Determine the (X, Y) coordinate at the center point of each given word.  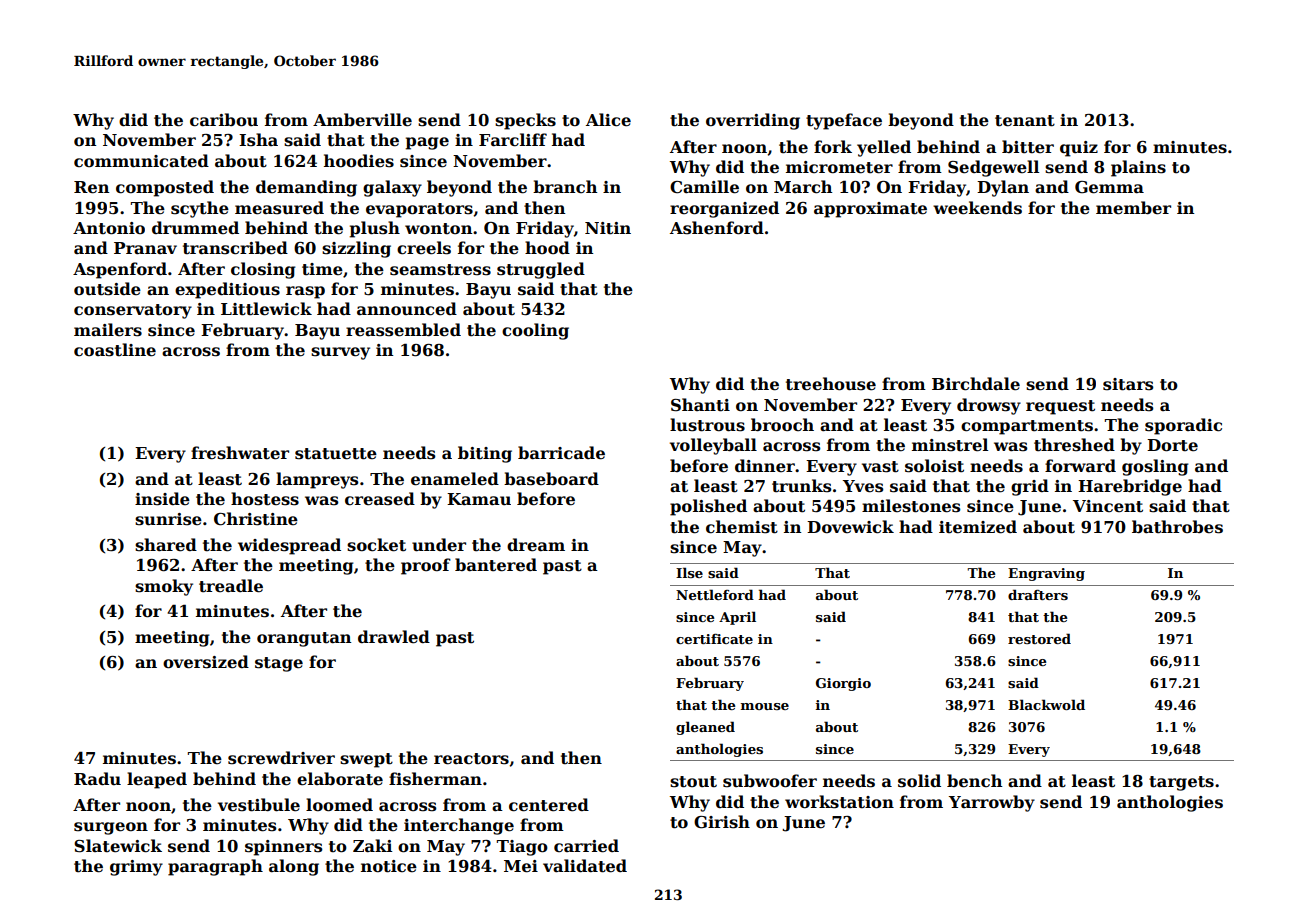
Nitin (608, 228)
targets (1181, 783)
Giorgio (843, 684)
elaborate (340, 779)
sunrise (168, 519)
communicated (141, 161)
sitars (1128, 384)
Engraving (1046, 574)
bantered (496, 565)
